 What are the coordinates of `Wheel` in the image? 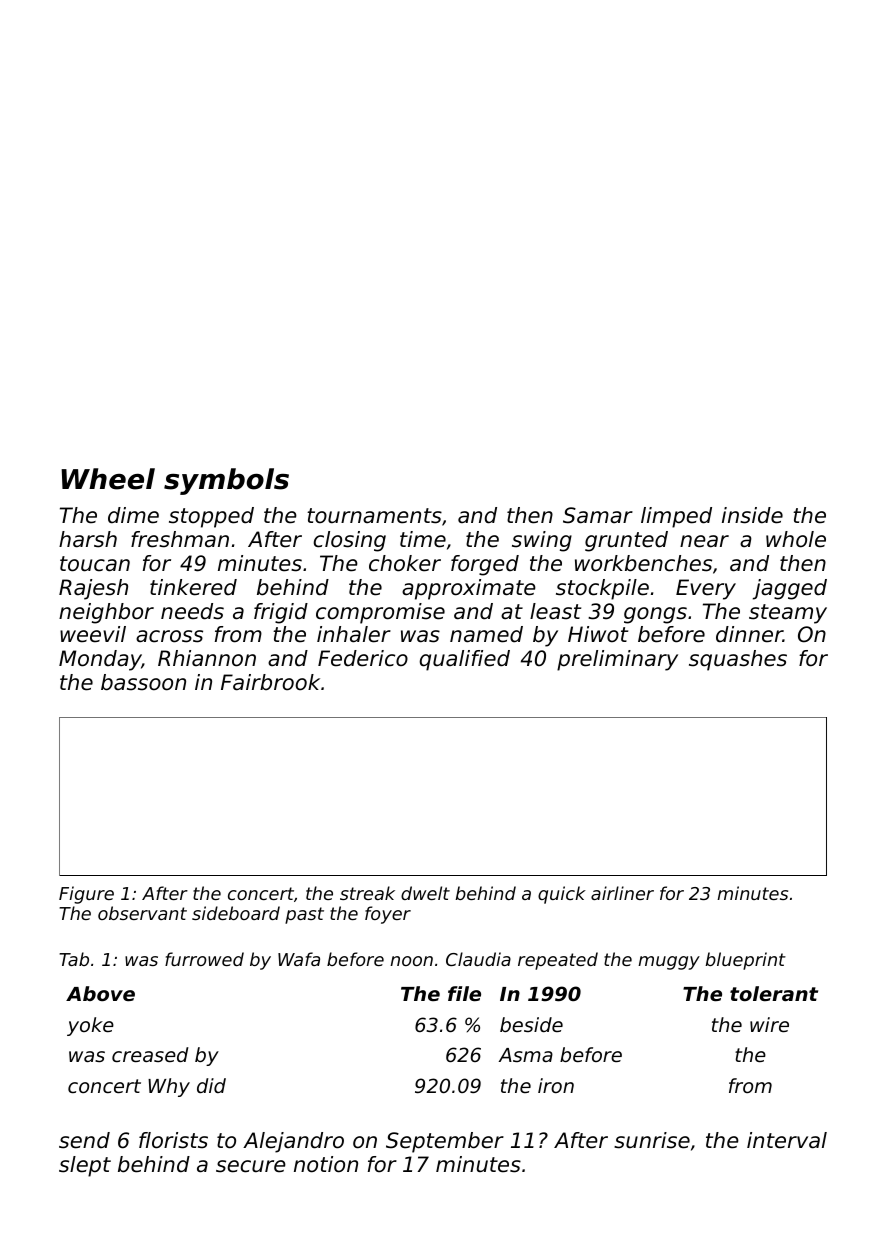 It's located at (108, 479).
